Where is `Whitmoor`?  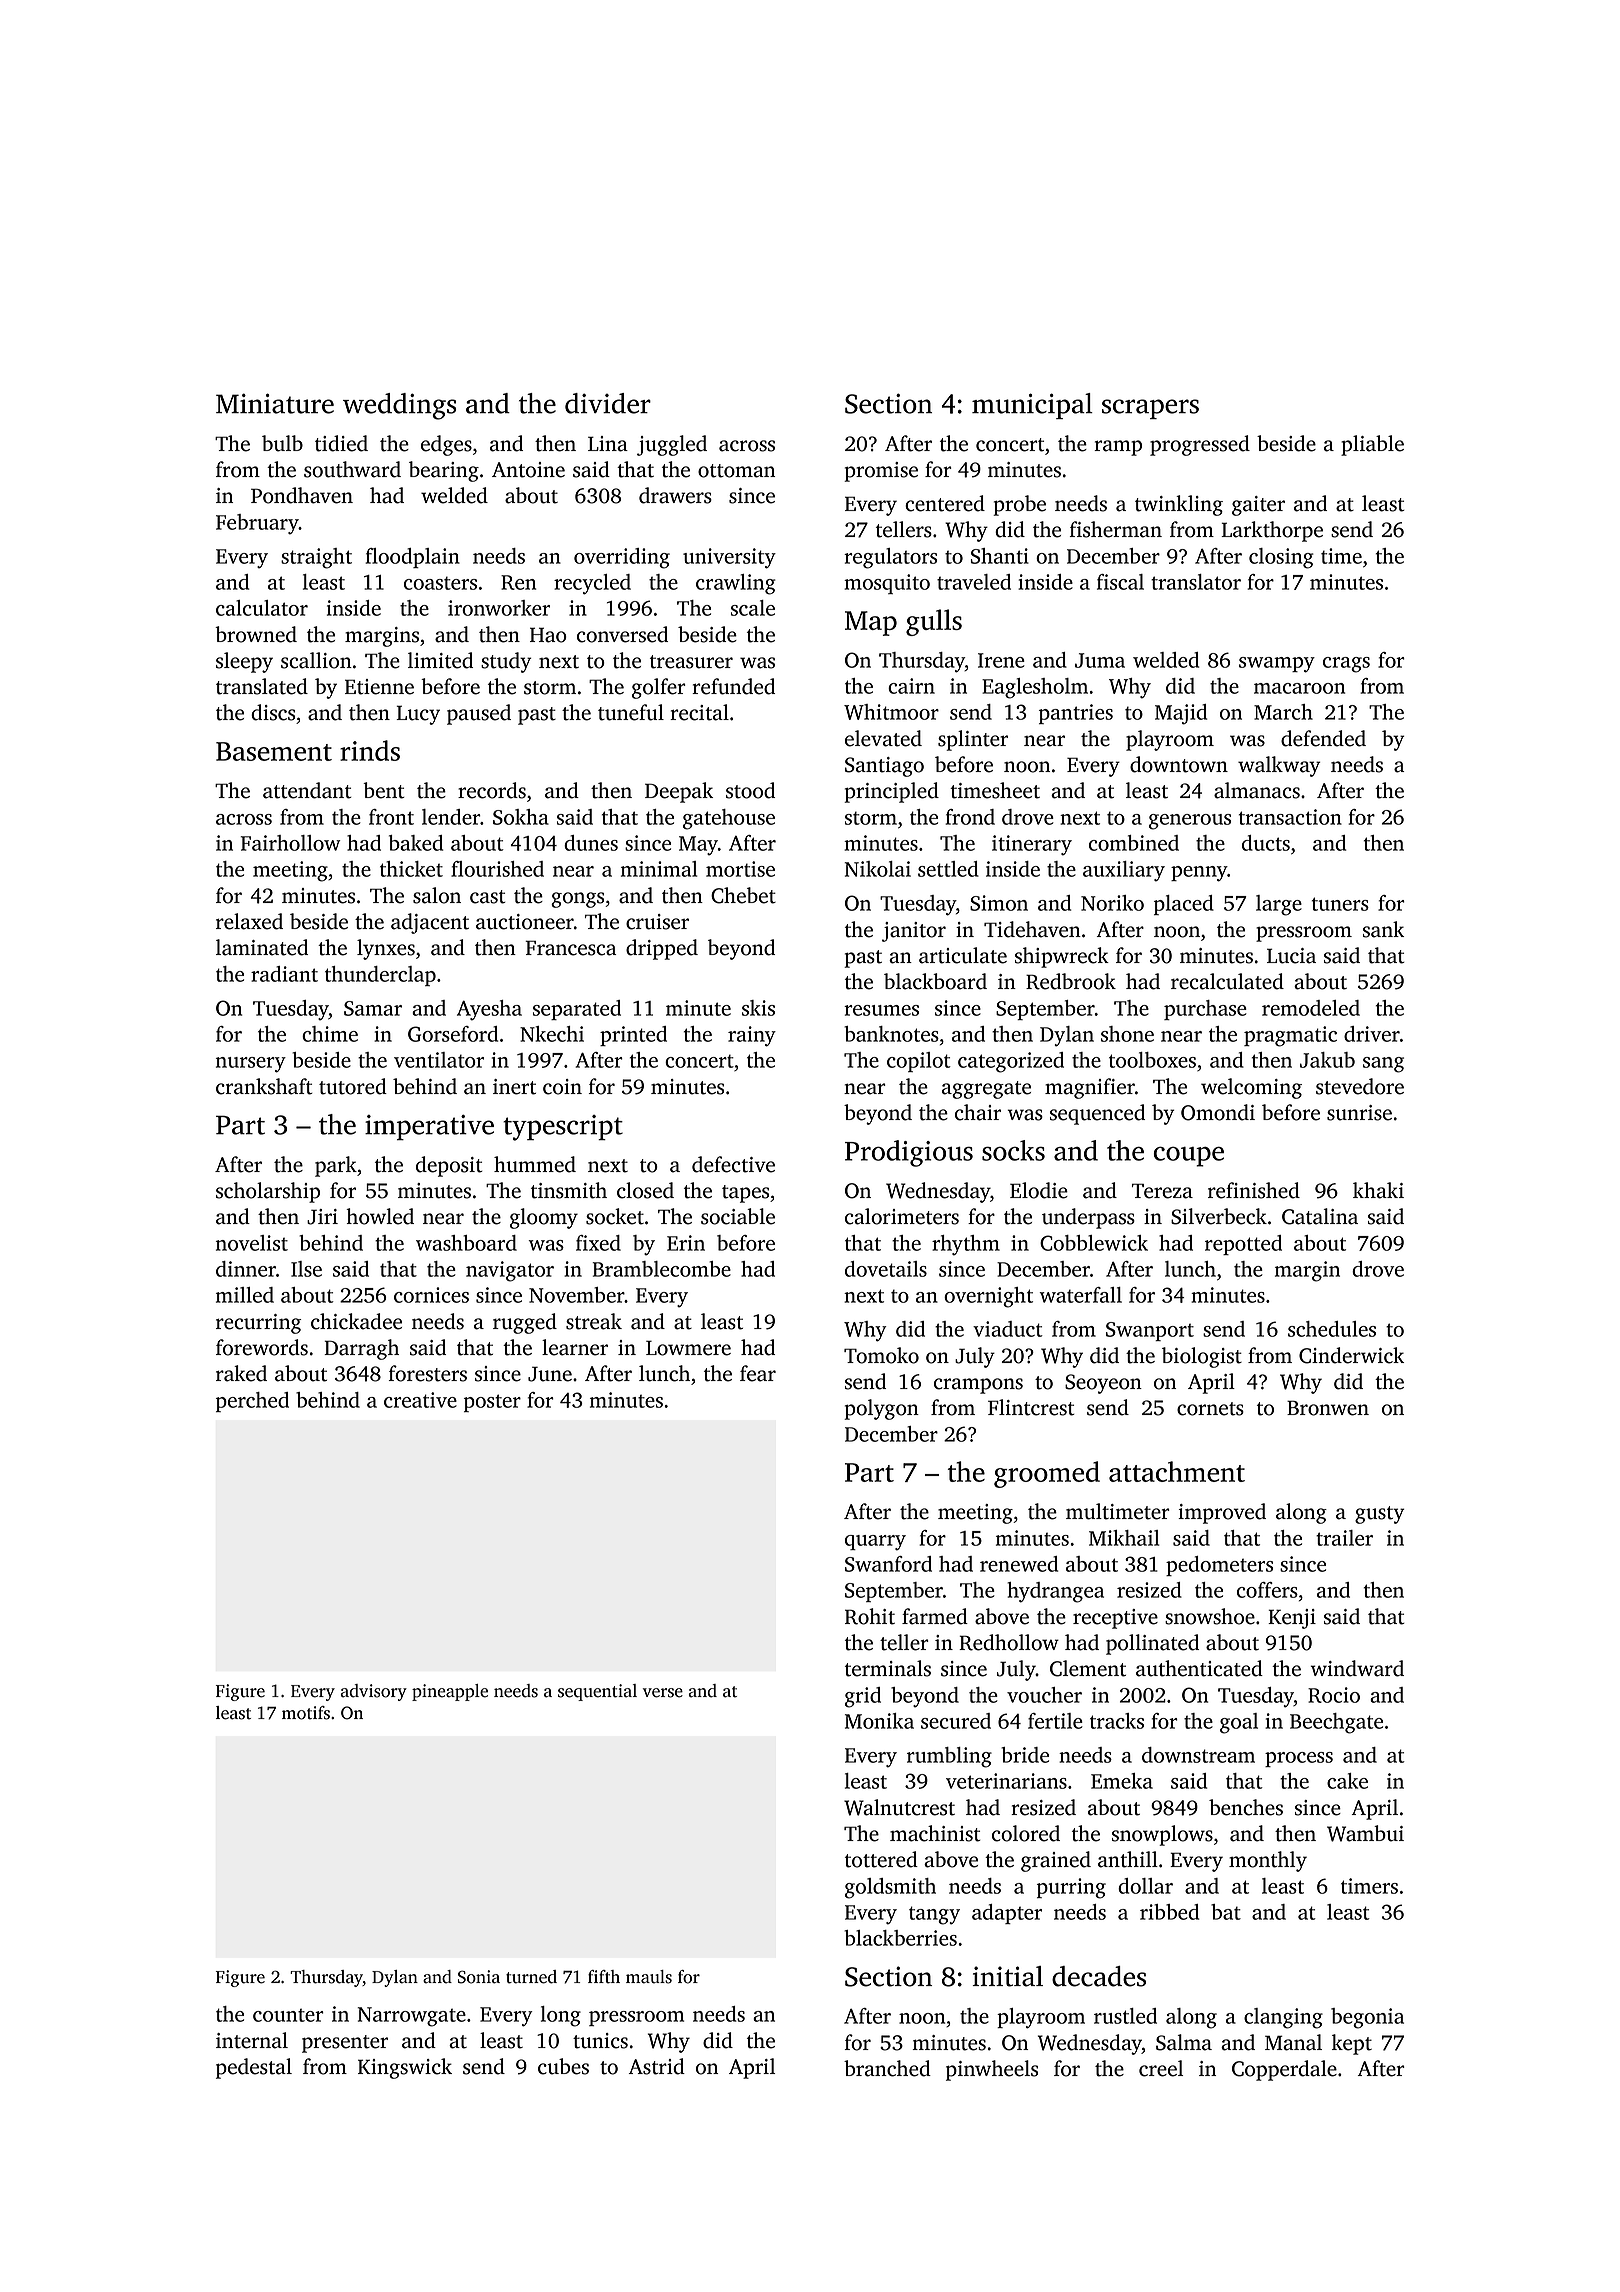
Whitmoor is located at coordinates (891, 712).
